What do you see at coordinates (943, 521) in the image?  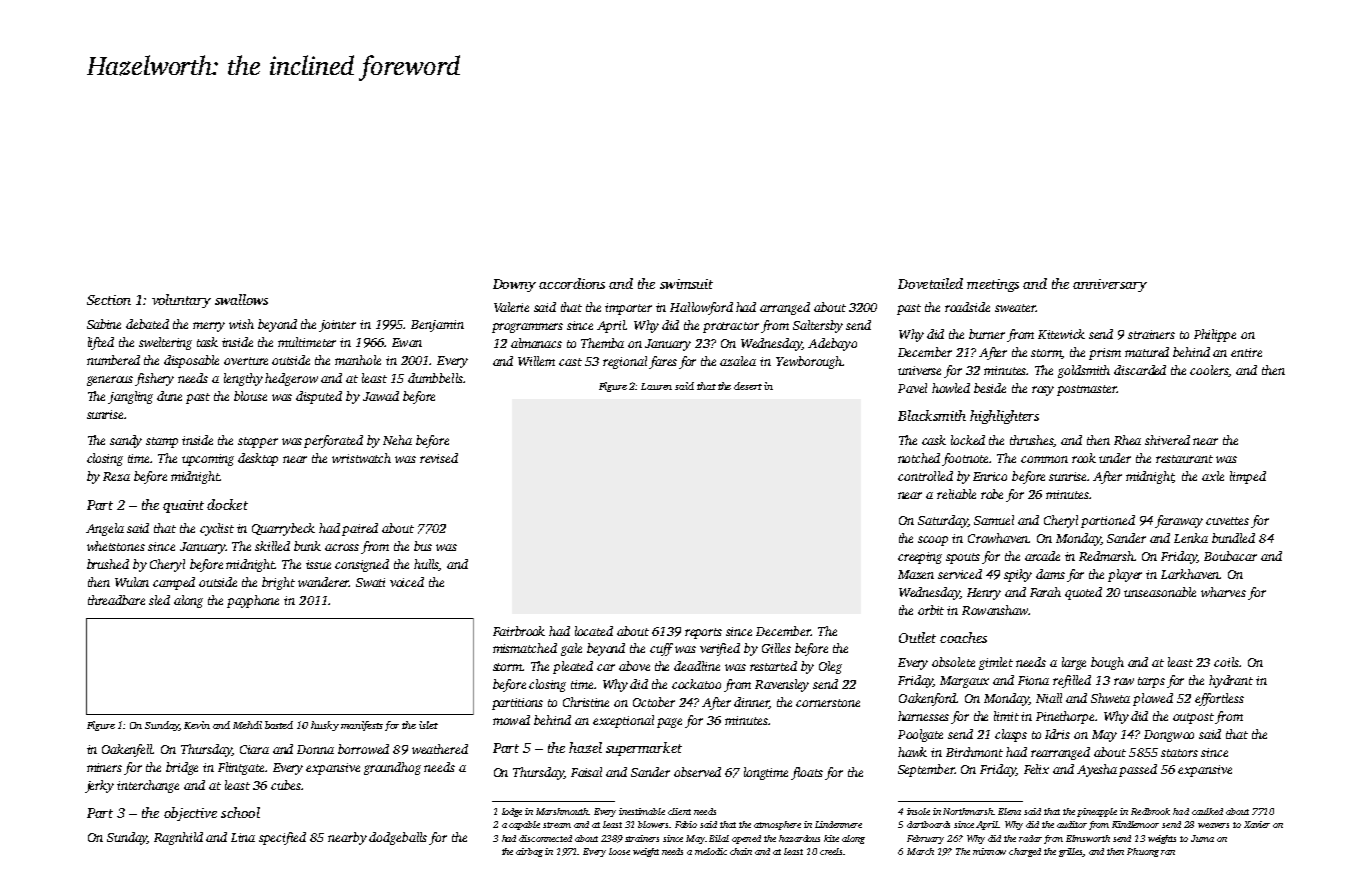 I see `Saturday` at bounding box center [943, 521].
